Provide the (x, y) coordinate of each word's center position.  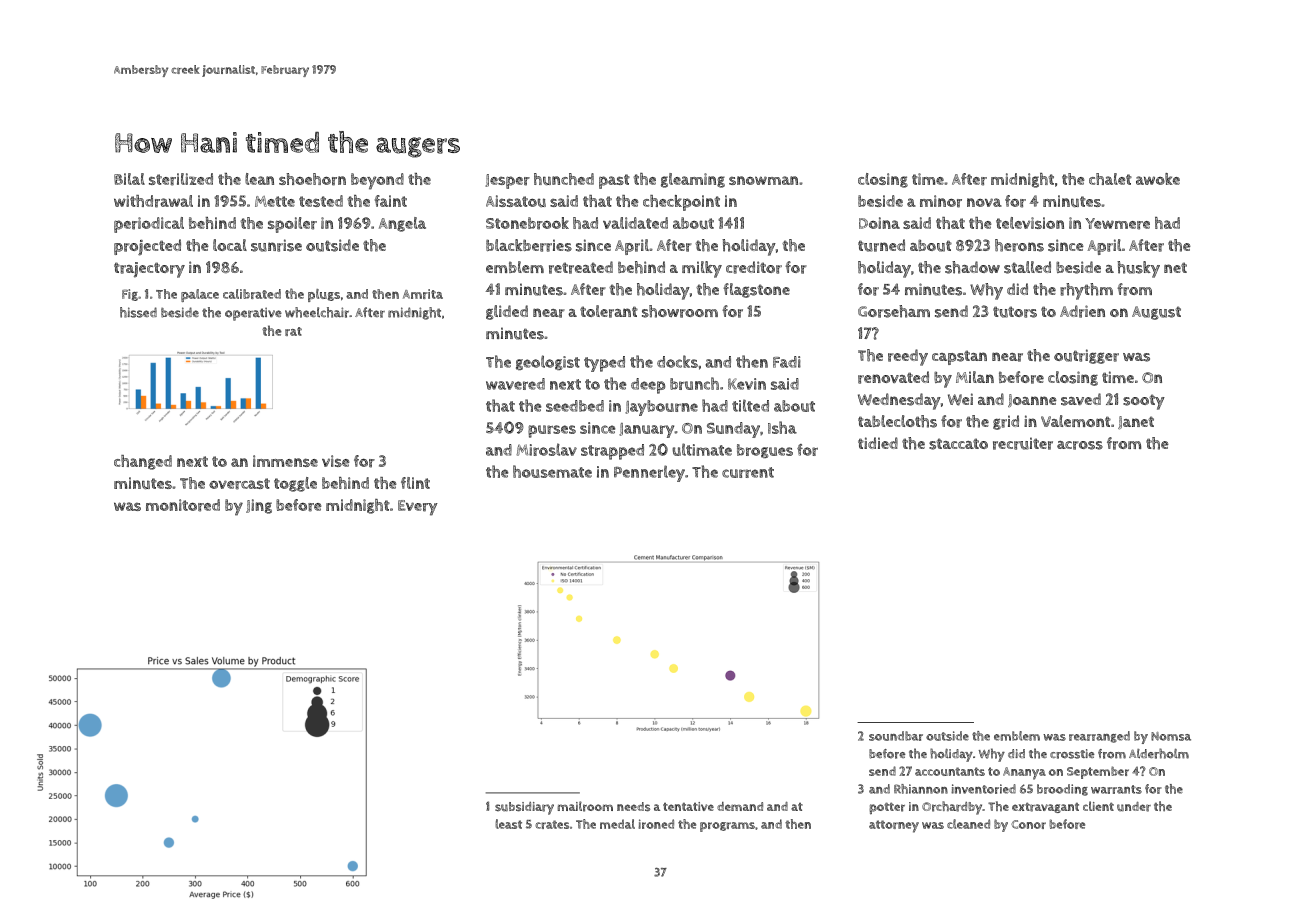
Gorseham (894, 311)
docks (677, 361)
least (508, 824)
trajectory (149, 270)
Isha (782, 427)
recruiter (1023, 443)
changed (143, 462)
